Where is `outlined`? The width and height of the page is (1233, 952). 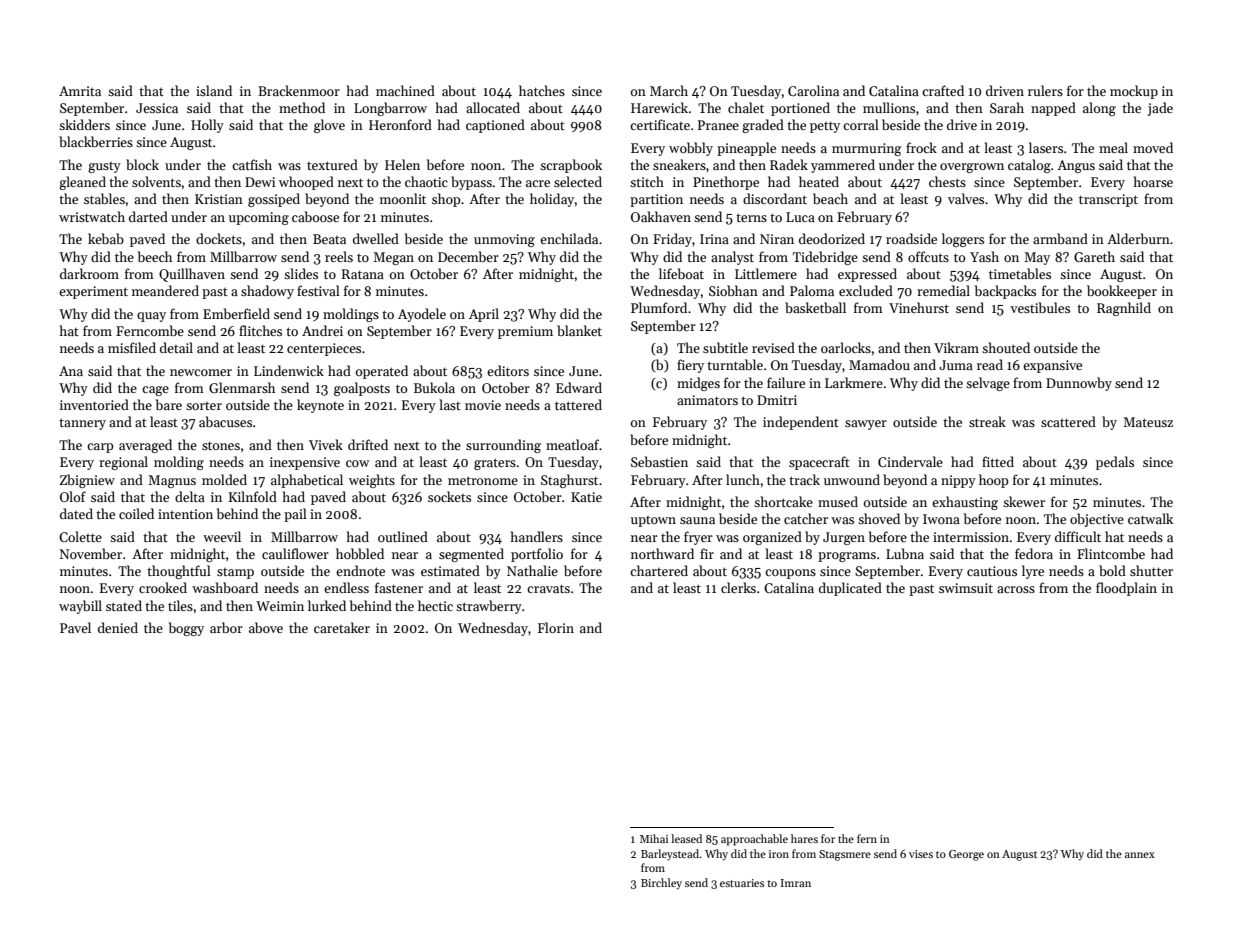 outlined is located at coordinates (403, 536).
